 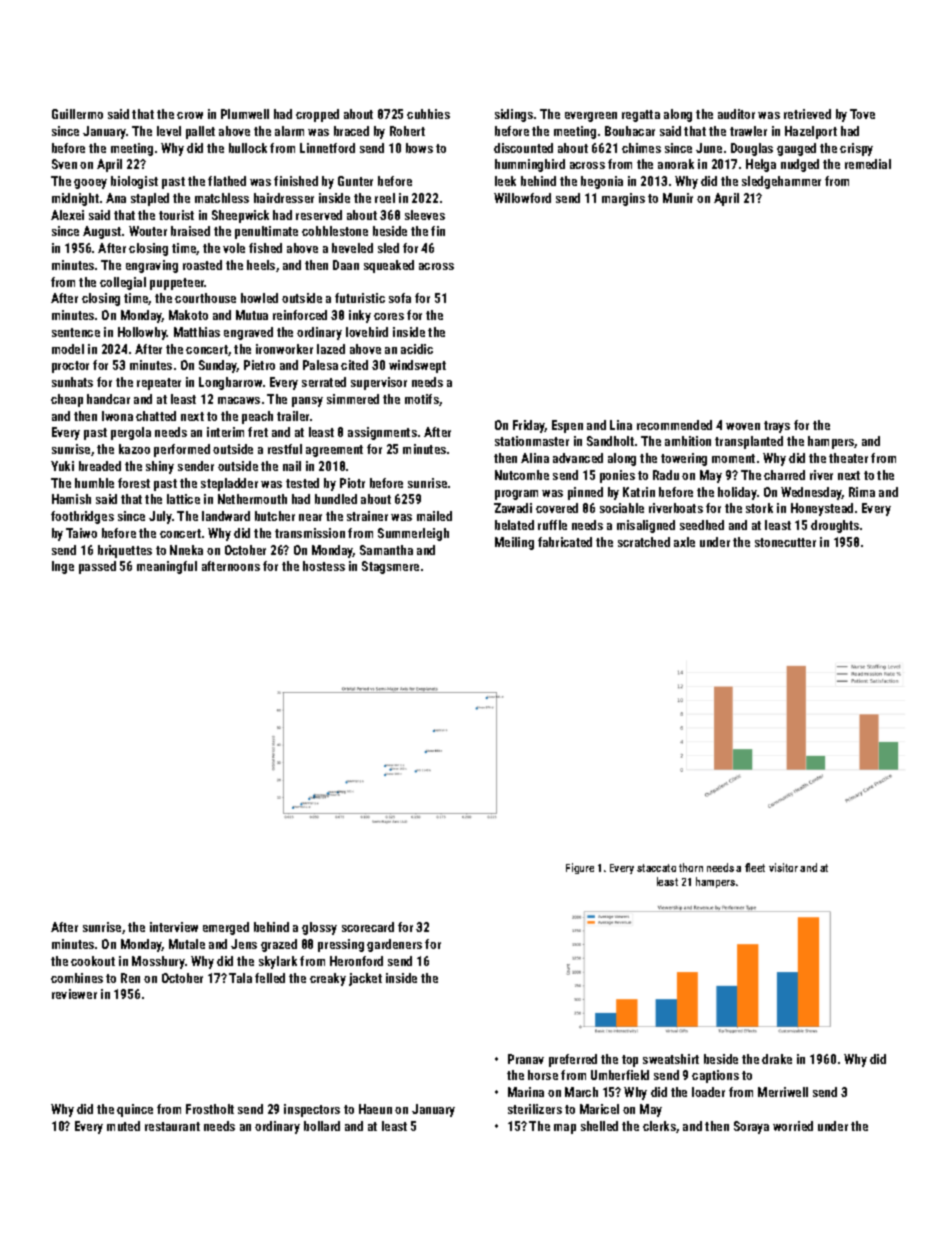 What do you see at coordinates (390, 567) in the screenshot?
I see `Stagsmere` at bounding box center [390, 567].
